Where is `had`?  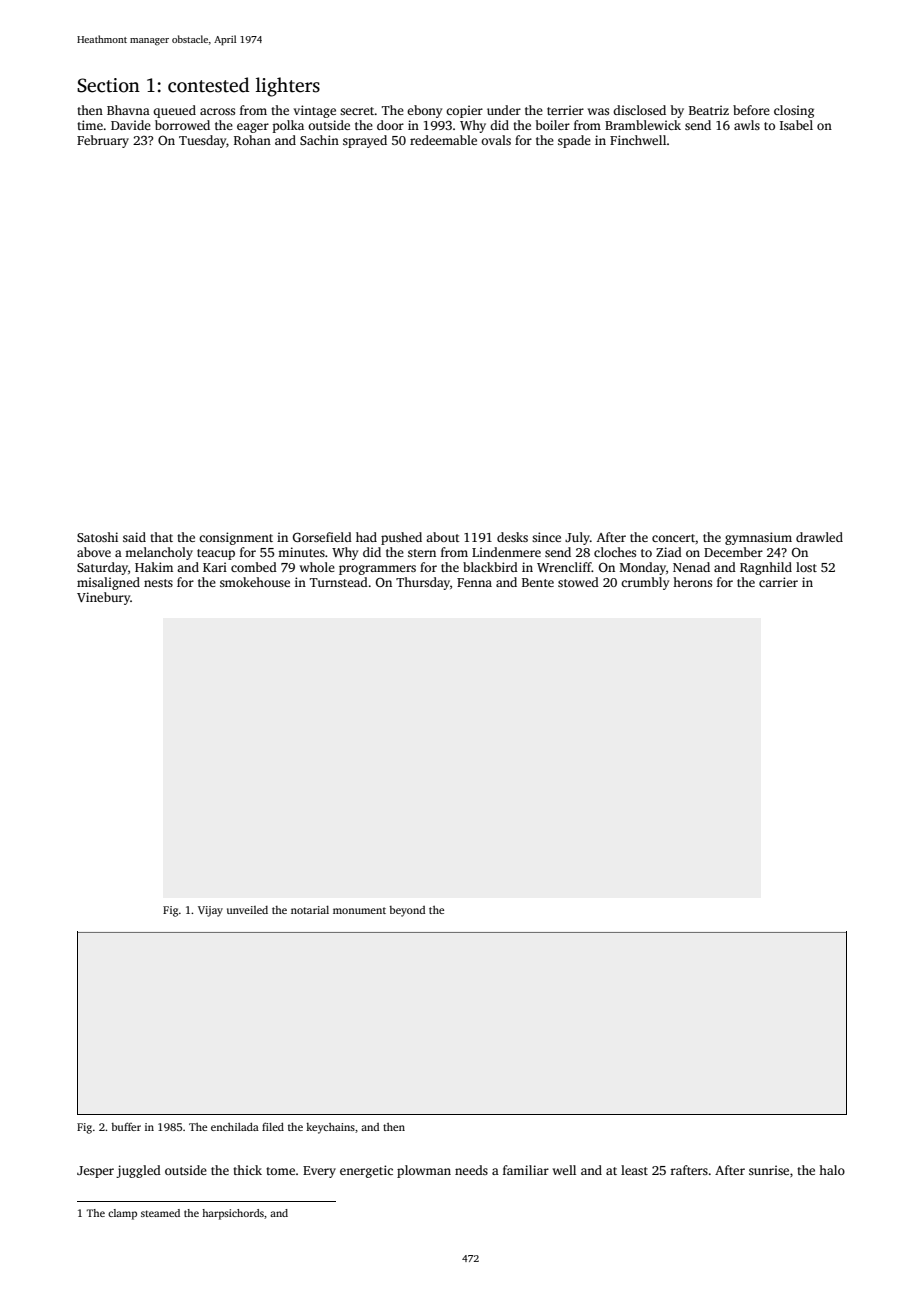 had is located at coordinates (366, 537).
